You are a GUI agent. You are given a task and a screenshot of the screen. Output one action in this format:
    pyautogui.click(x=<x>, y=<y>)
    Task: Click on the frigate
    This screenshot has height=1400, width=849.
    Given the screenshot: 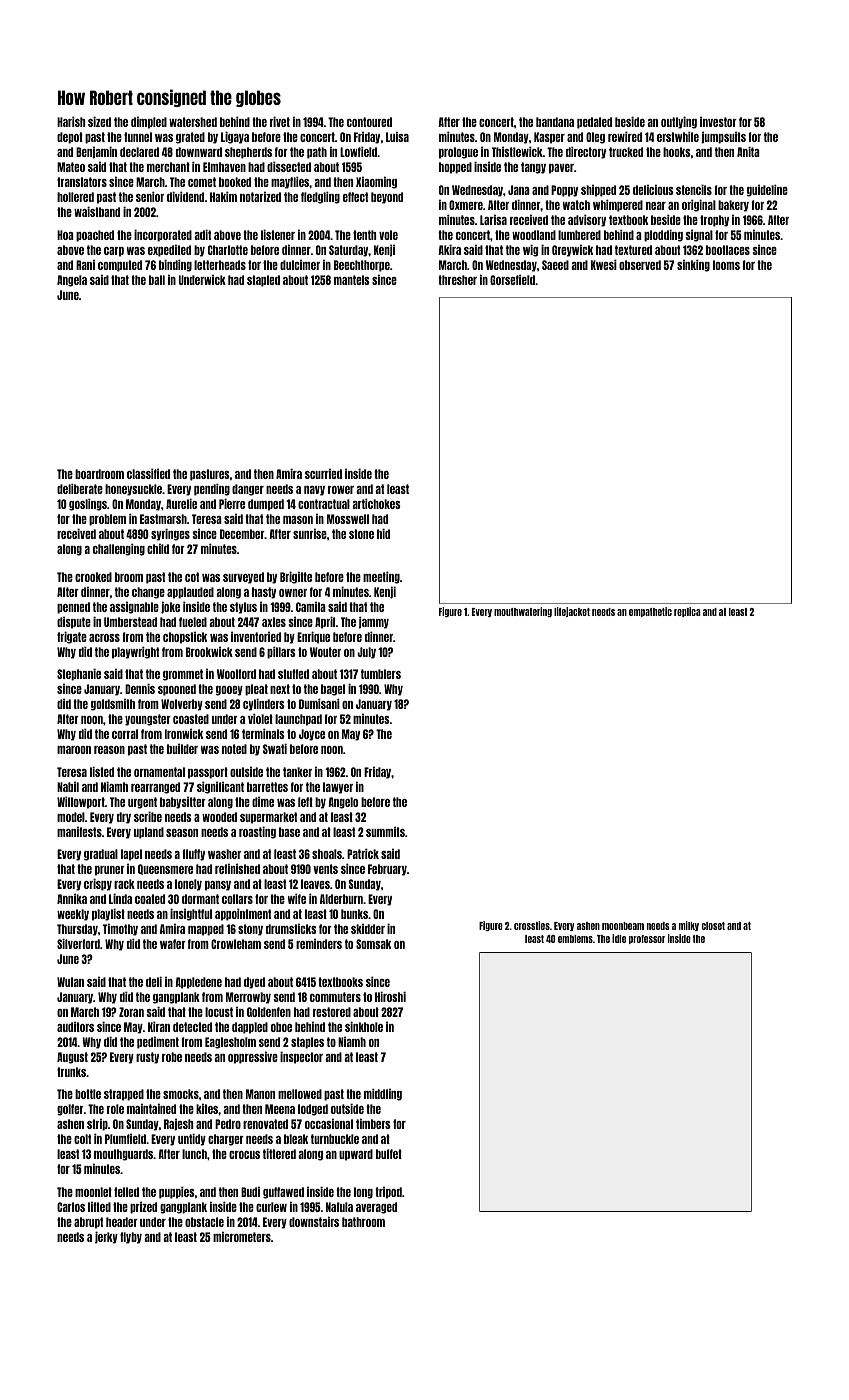 What is the action you would take?
    pyautogui.click(x=72, y=637)
